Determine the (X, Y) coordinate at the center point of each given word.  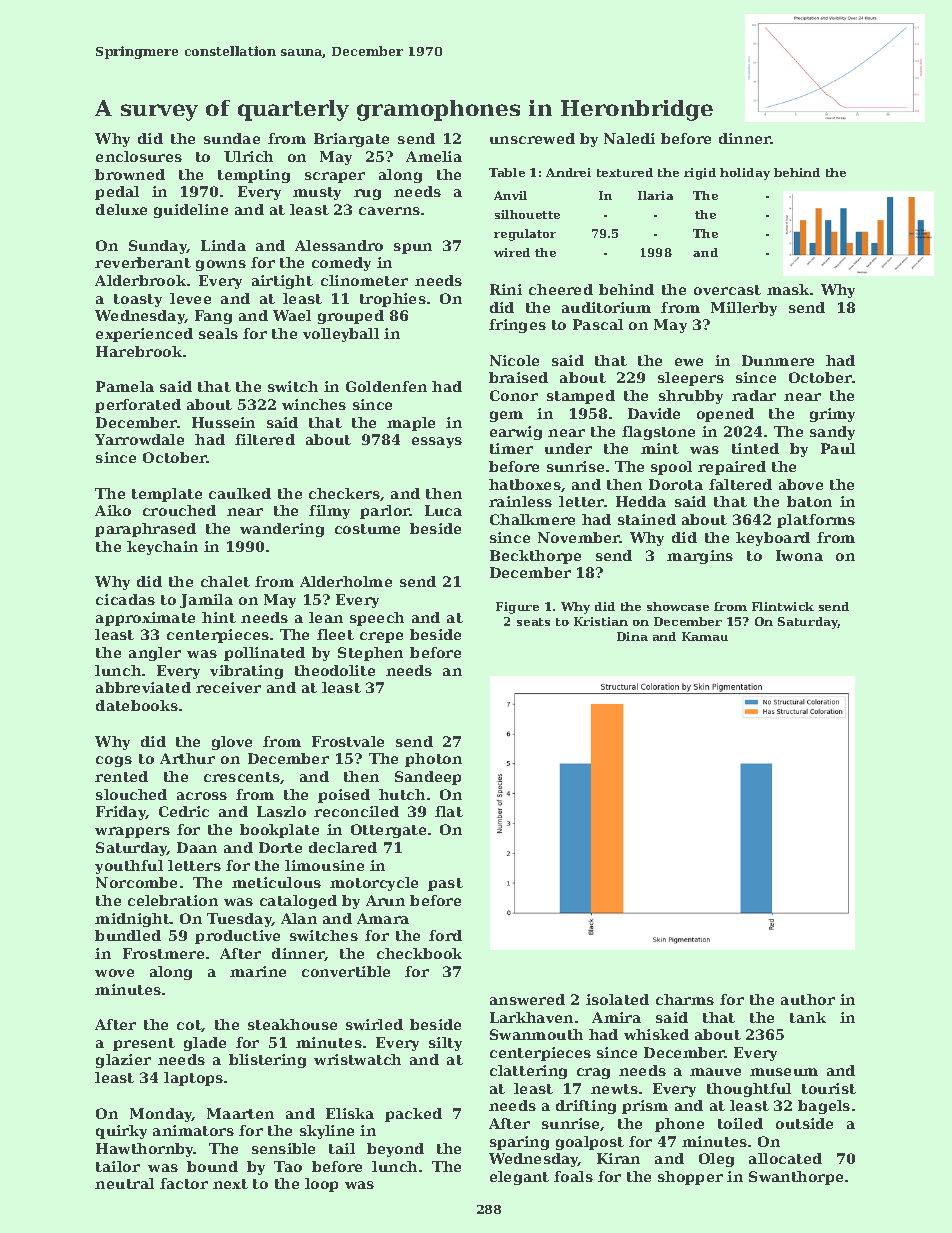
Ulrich (248, 156)
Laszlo (281, 811)
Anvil (510, 195)
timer (511, 448)
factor (184, 1183)
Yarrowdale (139, 439)
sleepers (691, 379)
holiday (745, 174)
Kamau (705, 636)
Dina (632, 636)
